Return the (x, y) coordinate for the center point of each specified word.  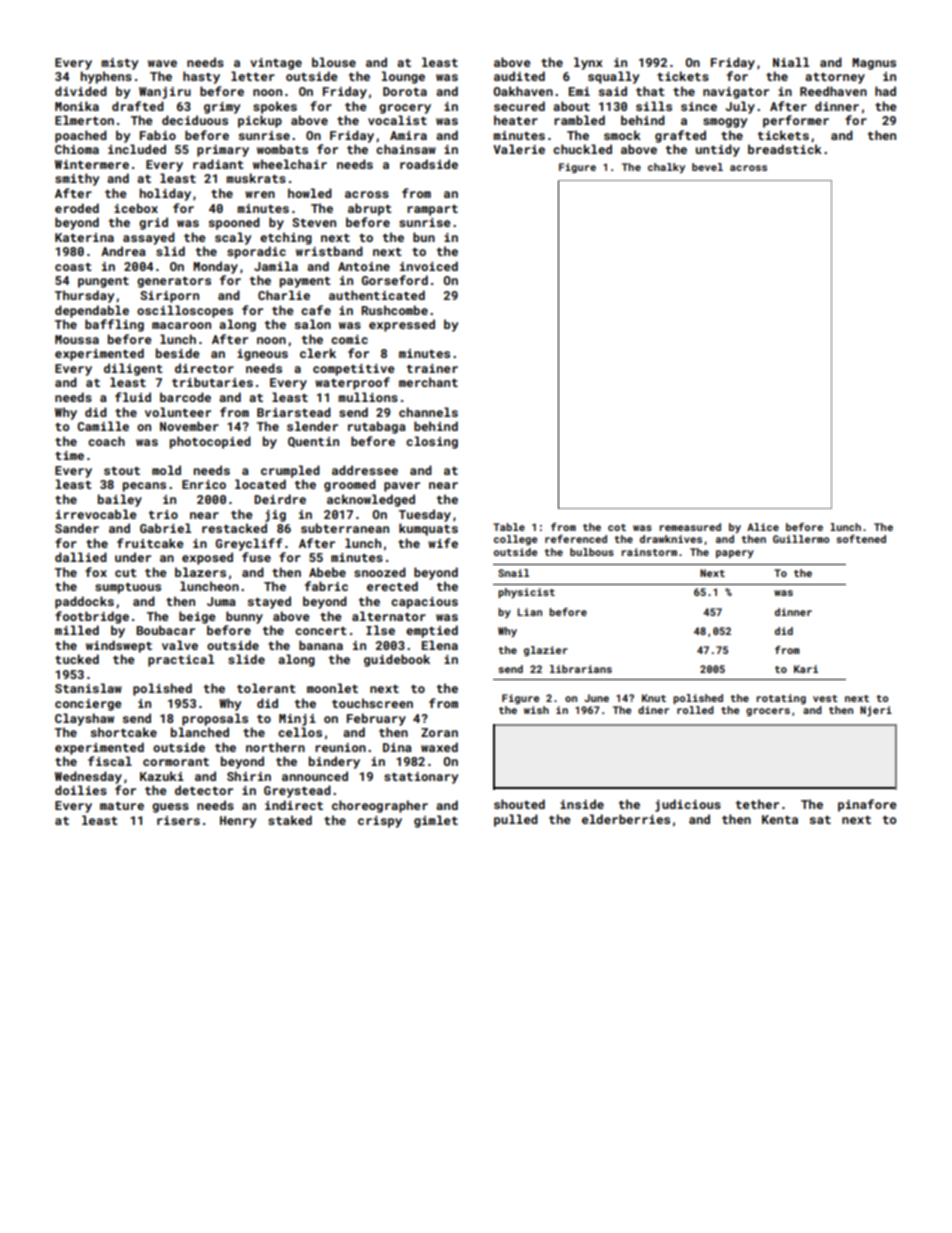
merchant (428, 382)
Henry (238, 822)
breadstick (785, 149)
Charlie (284, 295)
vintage (276, 64)
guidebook (397, 660)
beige (197, 617)
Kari (806, 669)
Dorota (405, 91)
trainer (432, 368)
